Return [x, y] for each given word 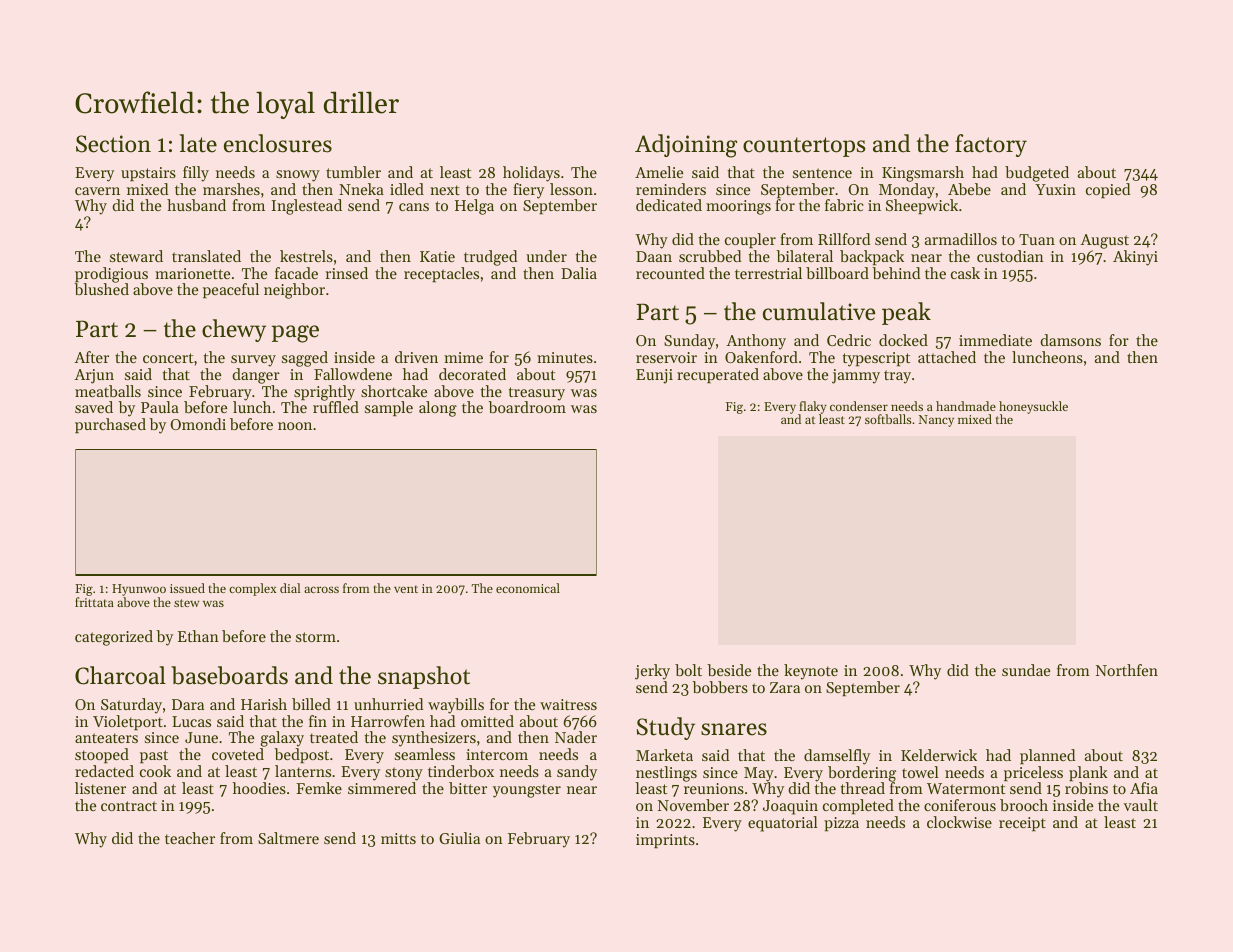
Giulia [459, 838]
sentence [822, 173]
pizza [841, 824]
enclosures [278, 143]
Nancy [936, 421]
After [91, 357]
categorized [114, 638]
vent [406, 589]
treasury [537, 394]
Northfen [1127, 670]
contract [129, 806]
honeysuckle [1033, 408]
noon [295, 426]
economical [528, 588]
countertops [804, 147]
